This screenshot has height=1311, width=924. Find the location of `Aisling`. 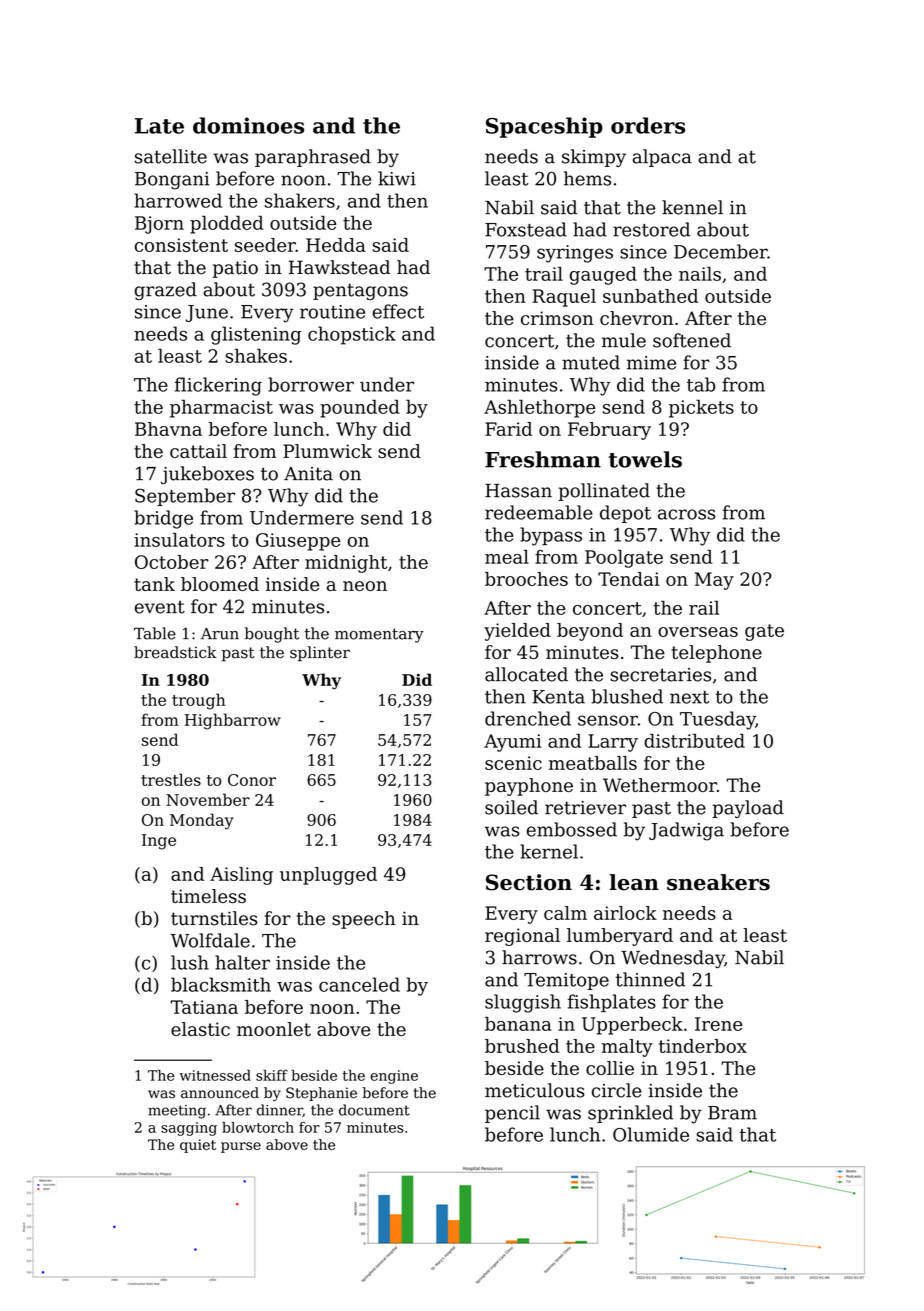

Aisling is located at coordinates (241, 876).
